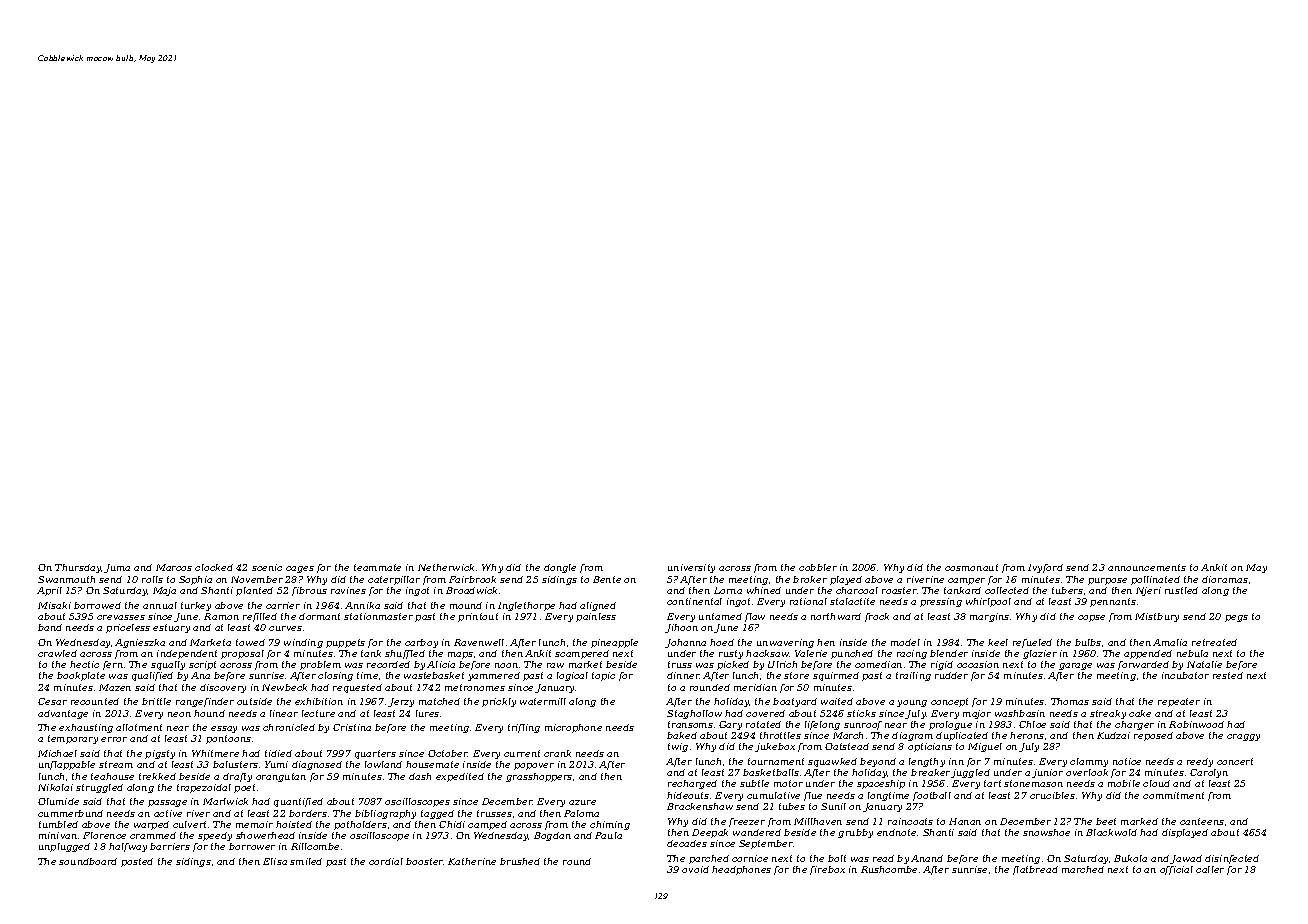 The image size is (1308, 924). I want to click on logical, so click(572, 676).
